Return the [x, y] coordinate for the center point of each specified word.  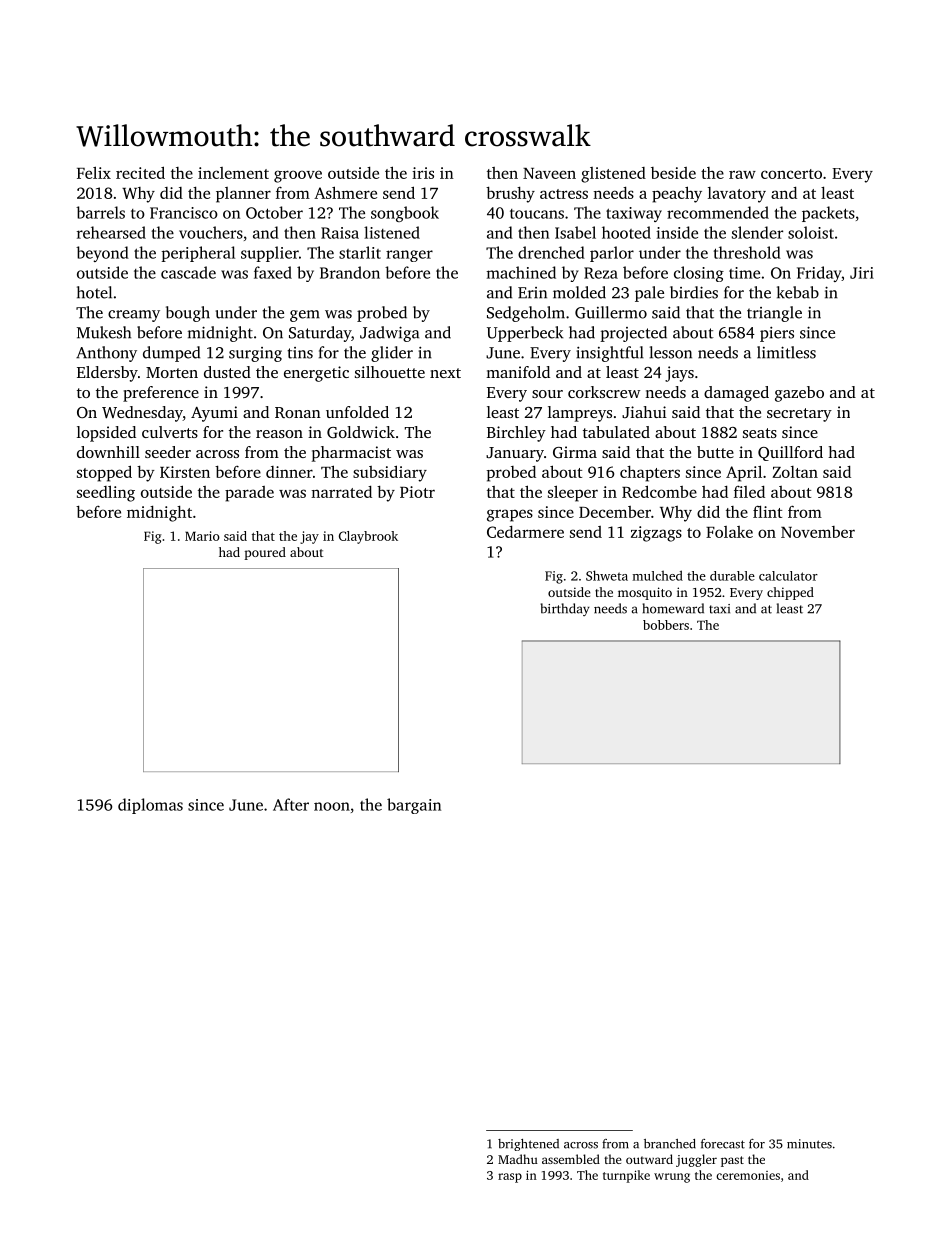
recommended [718, 212]
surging [255, 354]
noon [332, 806]
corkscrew [604, 392]
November [818, 532]
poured [265, 553]
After [291, 804]
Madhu [518, 1159]
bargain [414, 806]
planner [243, 195]
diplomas [150, 806]
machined [521, 272]
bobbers [666, 625]
